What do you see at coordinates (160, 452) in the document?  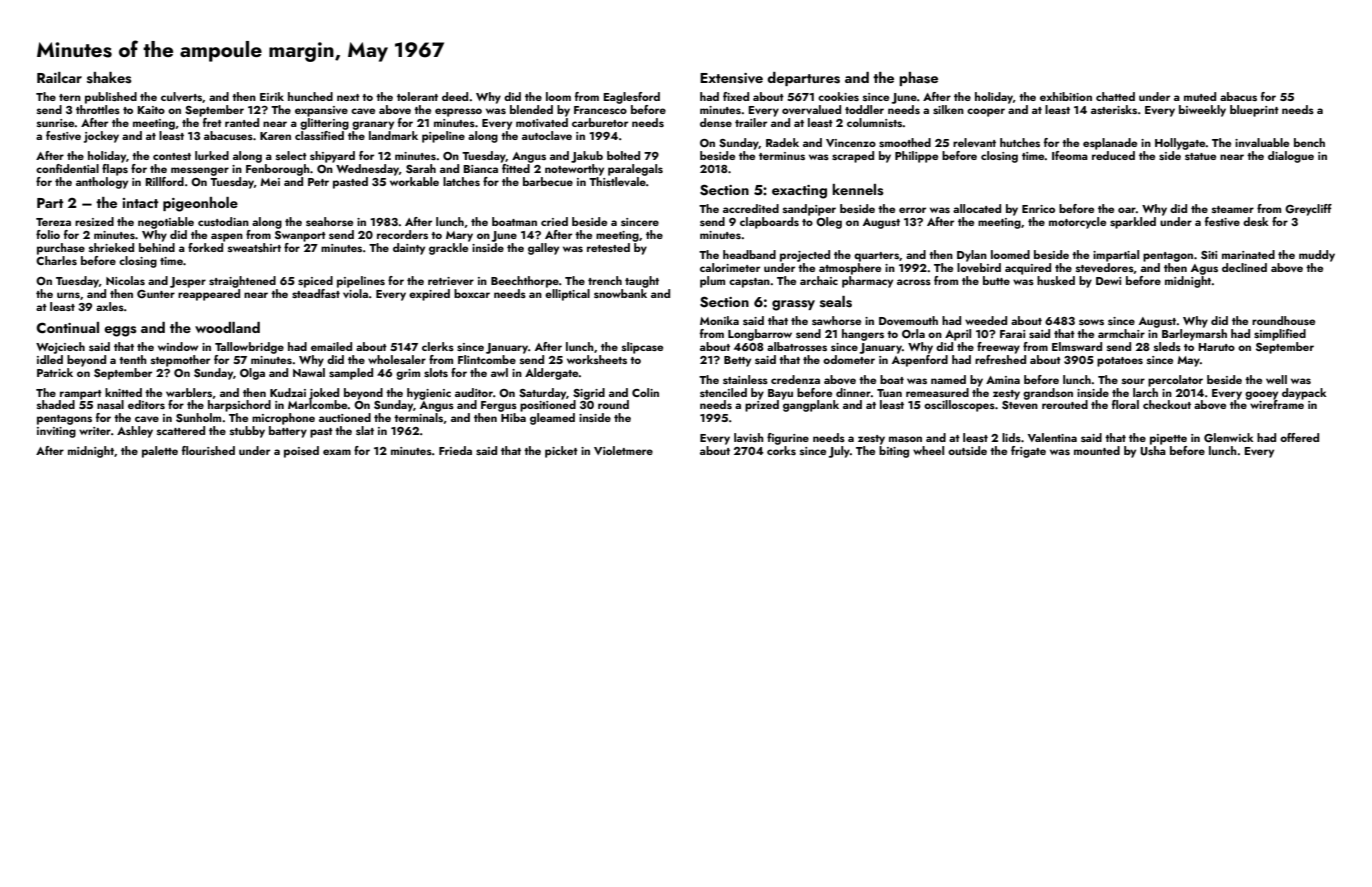 I see `palette` at bounding box center [160, 452].
